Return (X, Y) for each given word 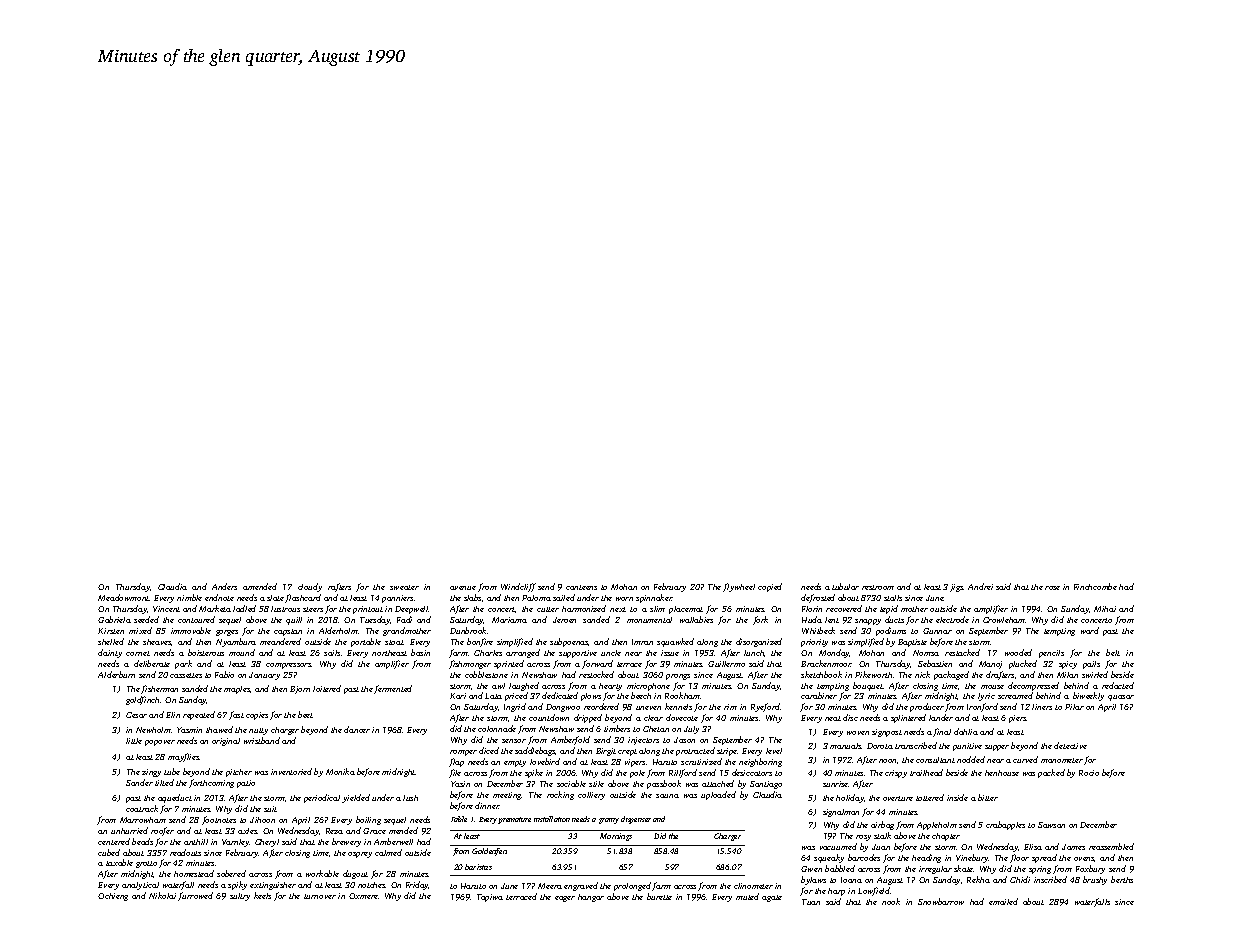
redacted (1118, 685)
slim (657, 609)
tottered (930, 797)
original (226, 742)
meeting (507, 796)
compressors (289, 666)
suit (270, 809)
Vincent (166, 609)
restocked (596, 674)
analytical (140, 886)
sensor (514, 741)
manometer (1062, 760)
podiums (891, 631)
